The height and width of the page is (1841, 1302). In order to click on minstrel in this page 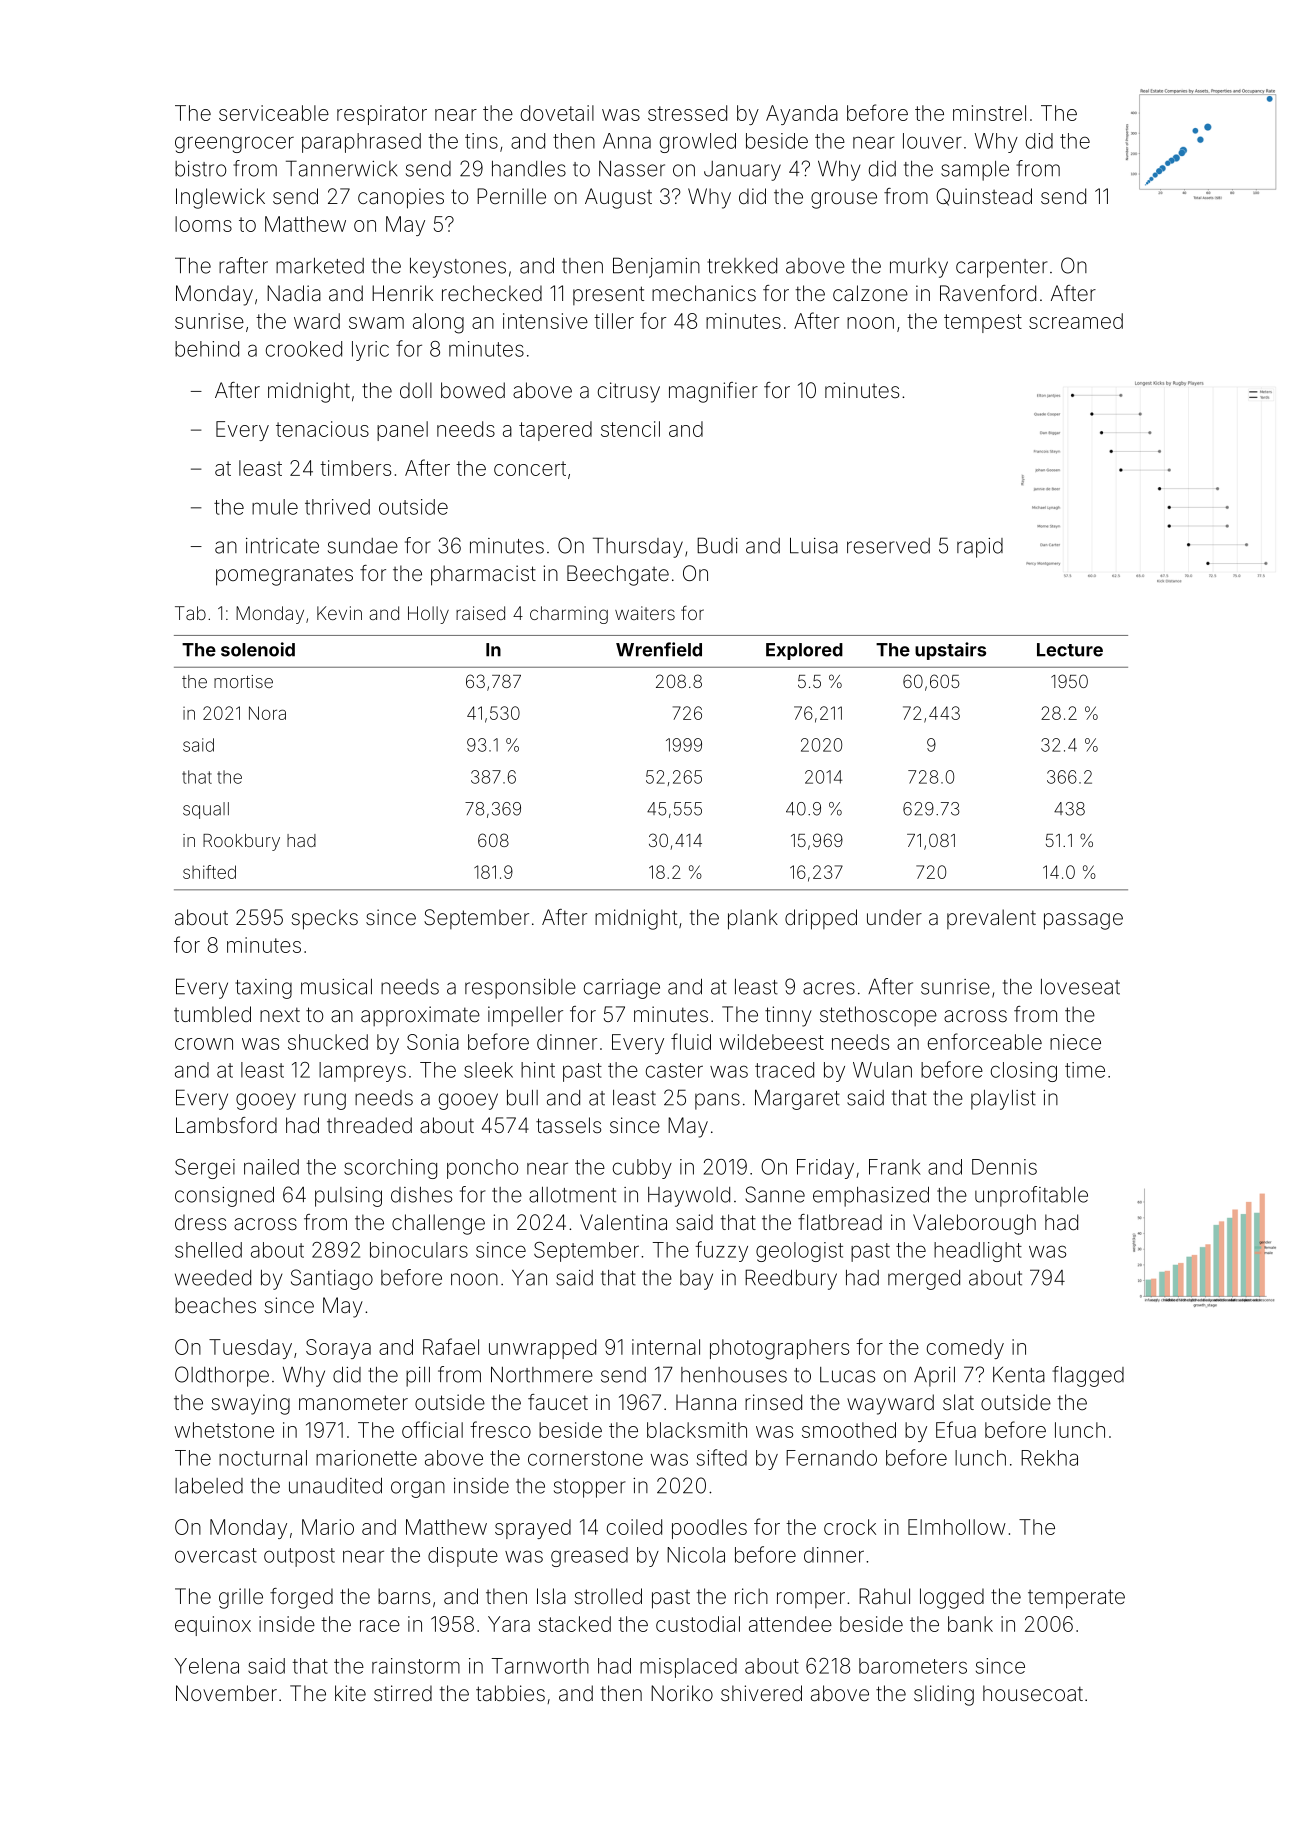, I will do `click(989, 113)`.
